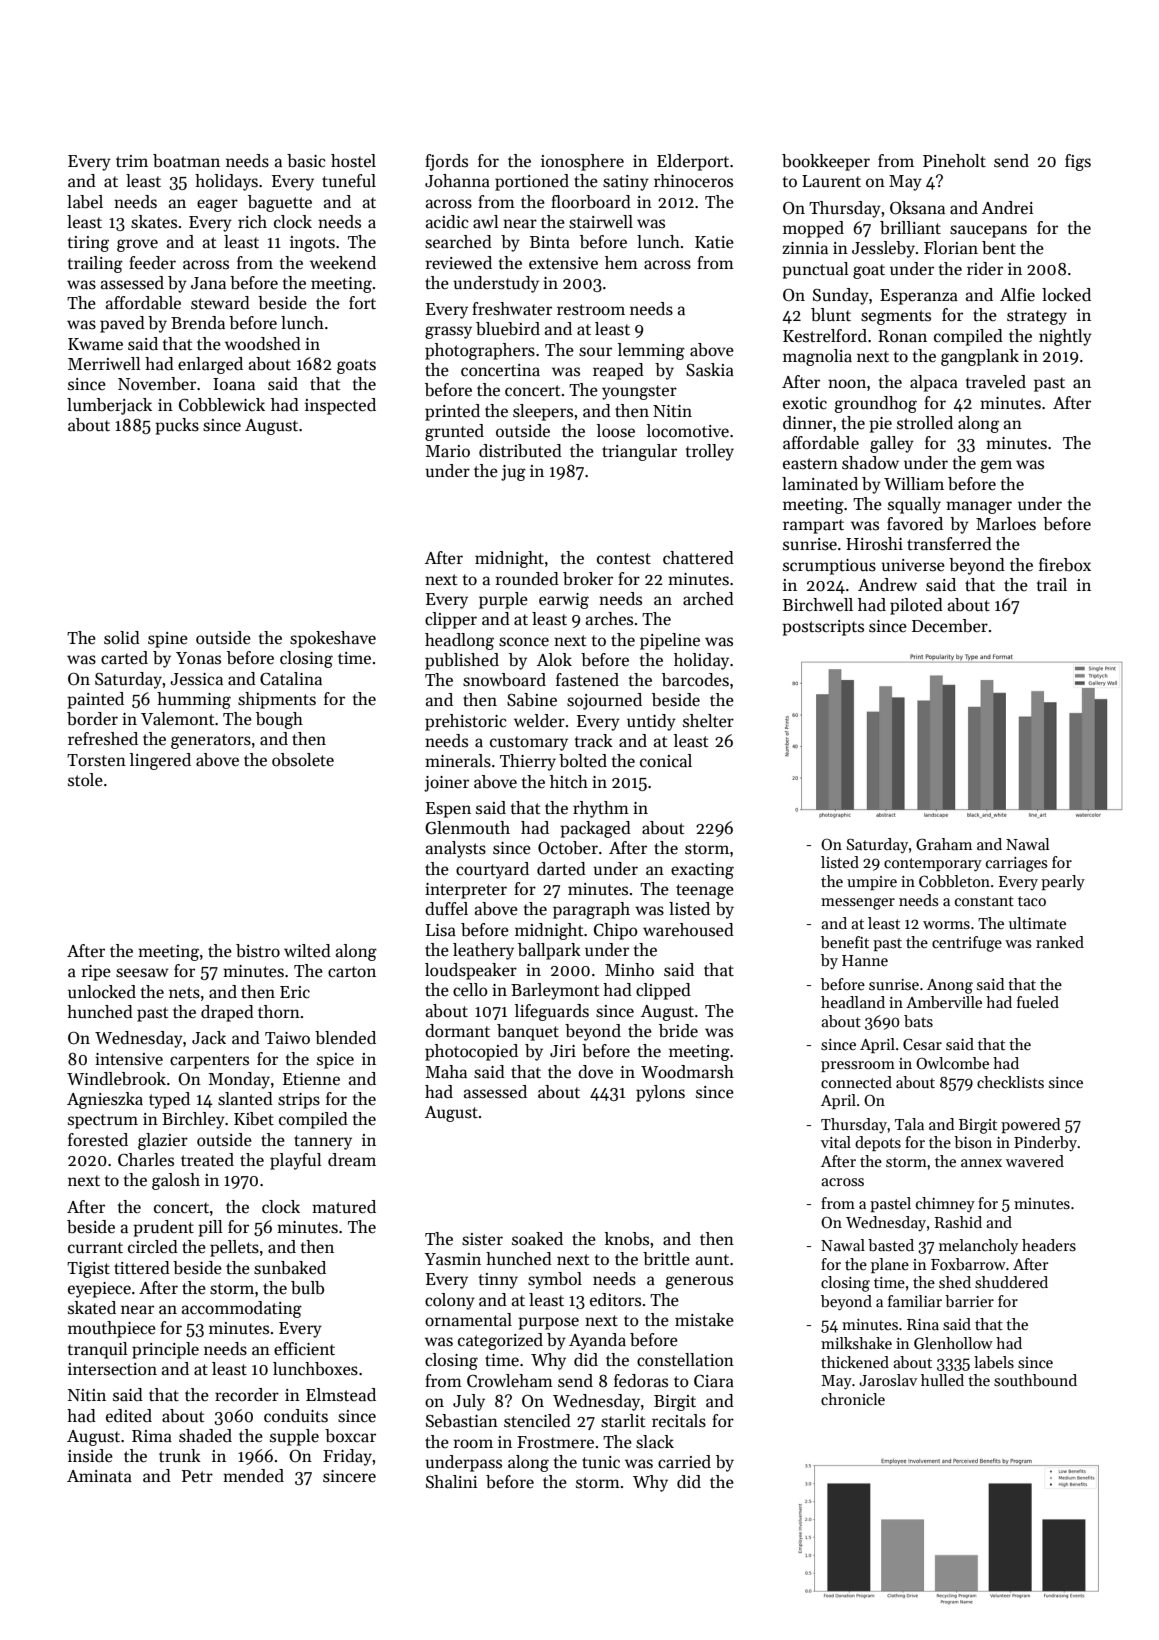  Describe the element at coordinates (132, 161) in the screenshot. I see `trim` at that location.
